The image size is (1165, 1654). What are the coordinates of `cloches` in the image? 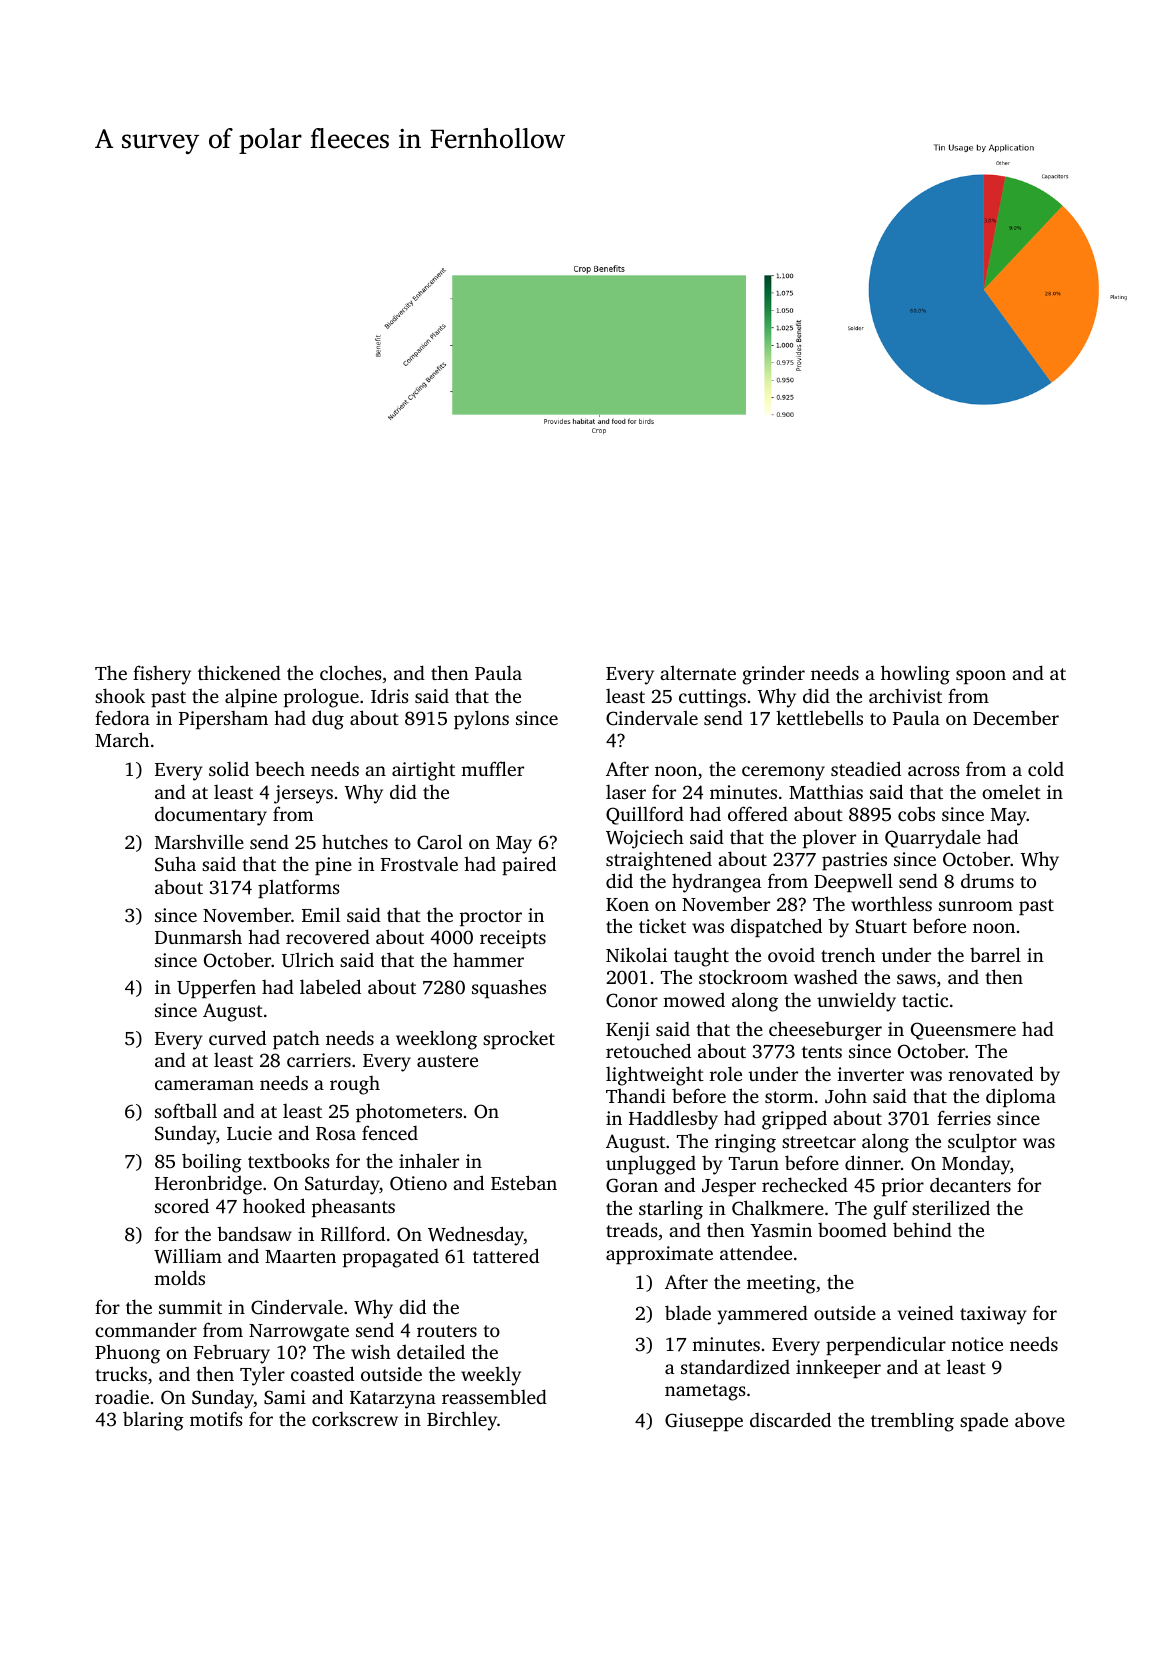 It's located at (350, 672).
